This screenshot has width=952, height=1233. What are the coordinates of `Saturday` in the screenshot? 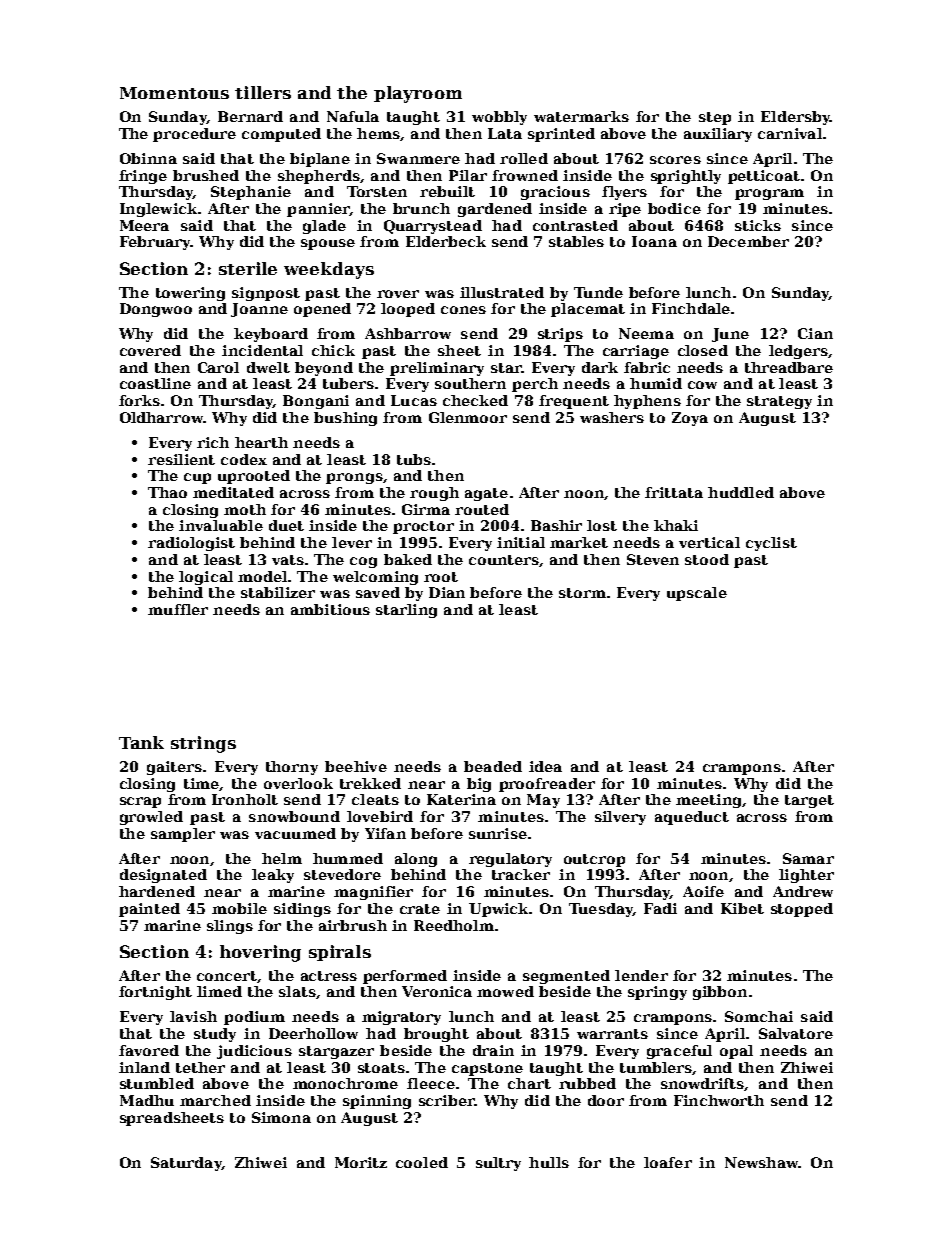 It's located at (186, 1164).
